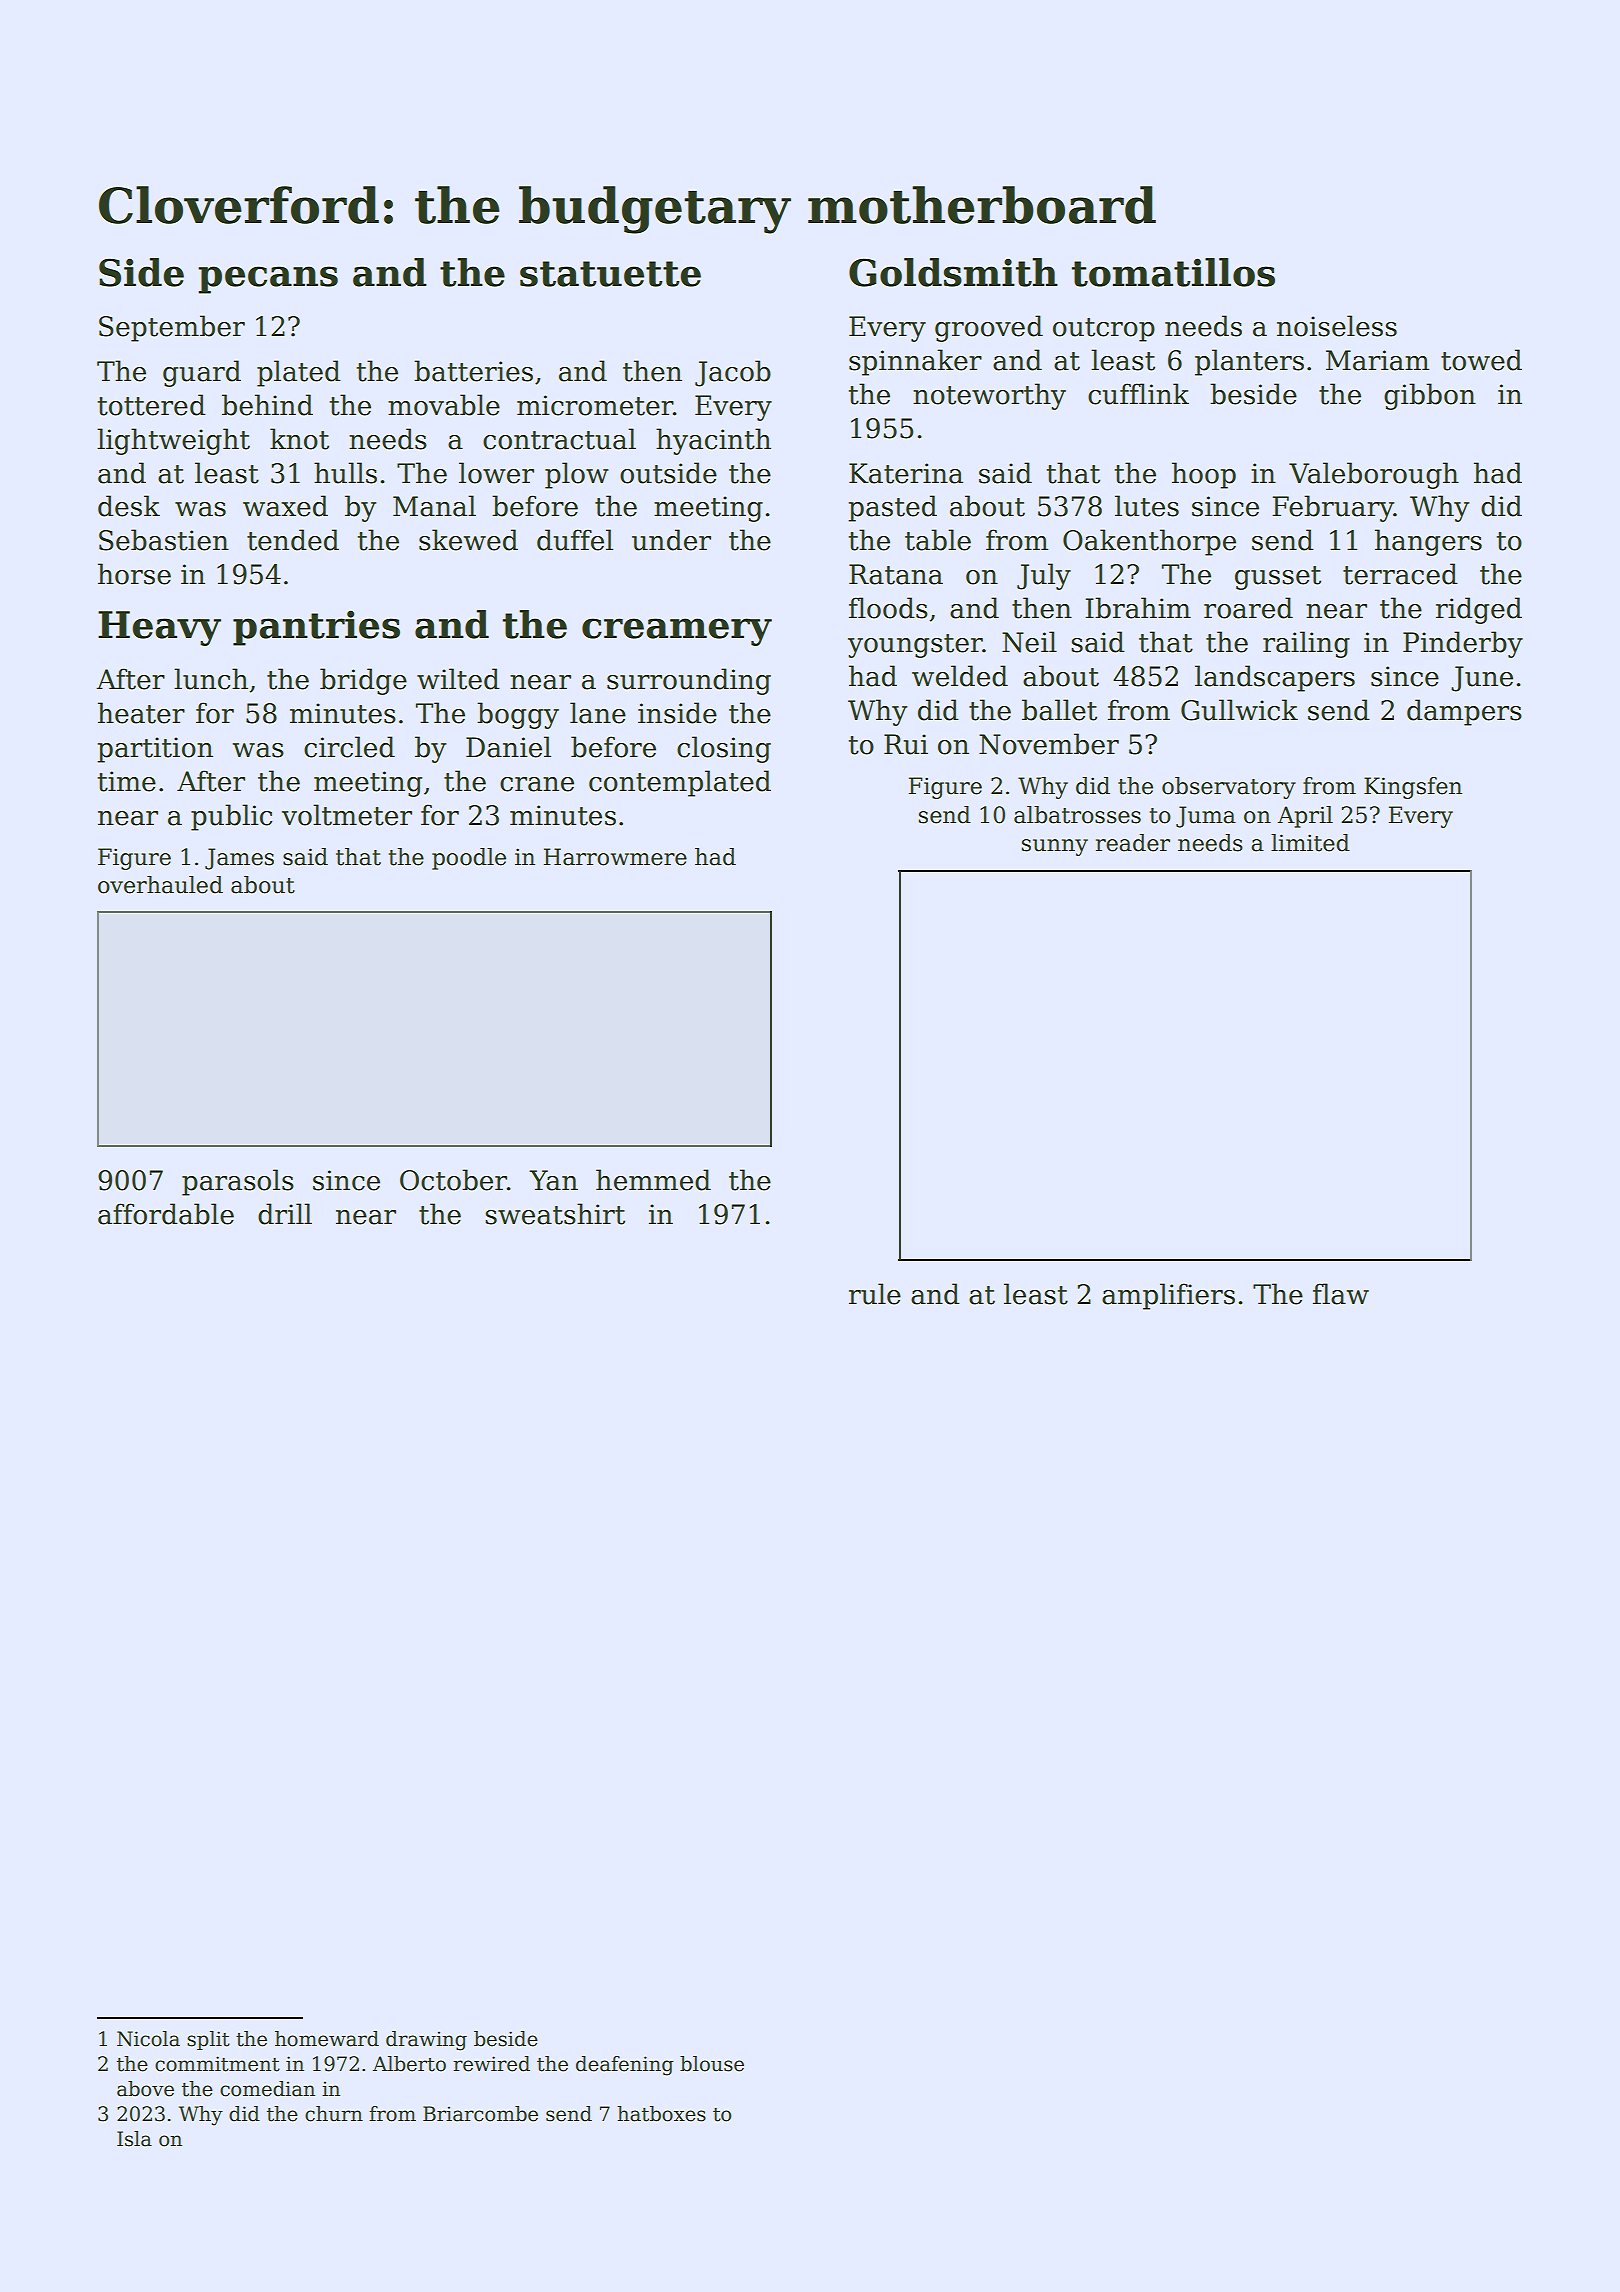 This screenshot has width=1620, height=2292. What do you see at coordinates (159, 628) in the screenshot?
I see `Heavy` at bounding box center [159, 628].
